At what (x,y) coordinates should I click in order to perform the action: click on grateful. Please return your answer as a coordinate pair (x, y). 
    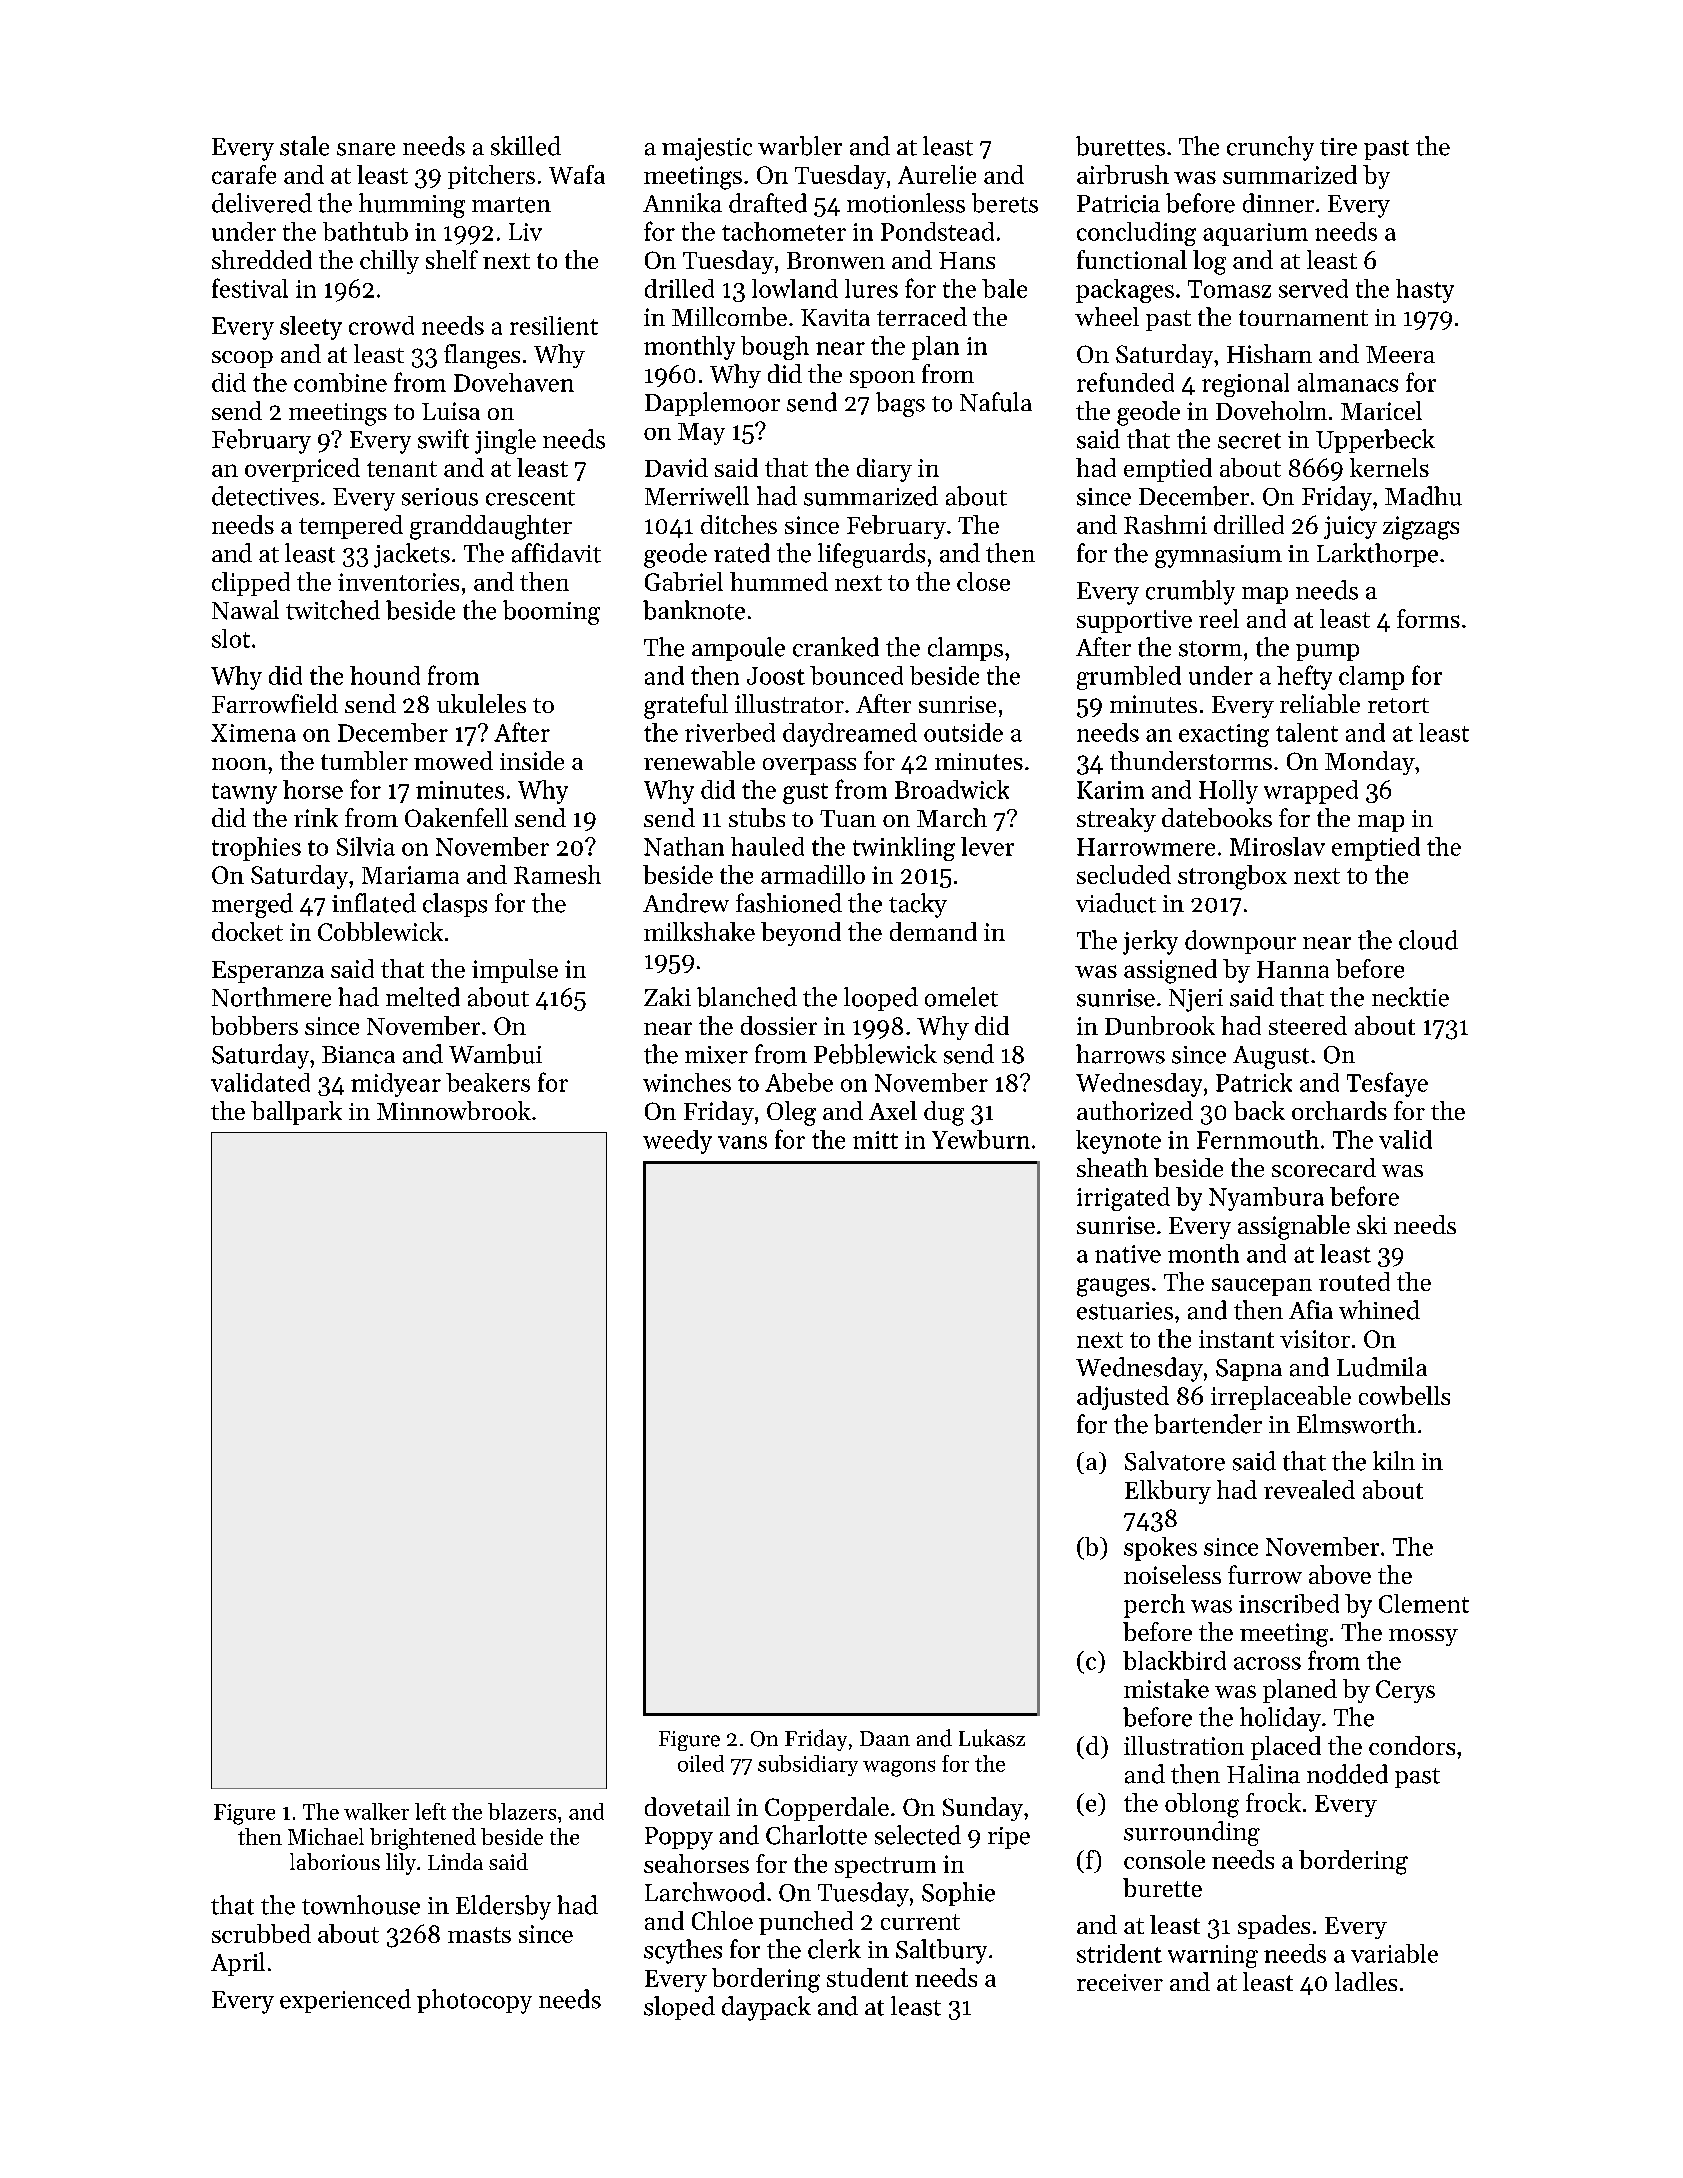
    Looking at the image, I should click on (686, 706).
